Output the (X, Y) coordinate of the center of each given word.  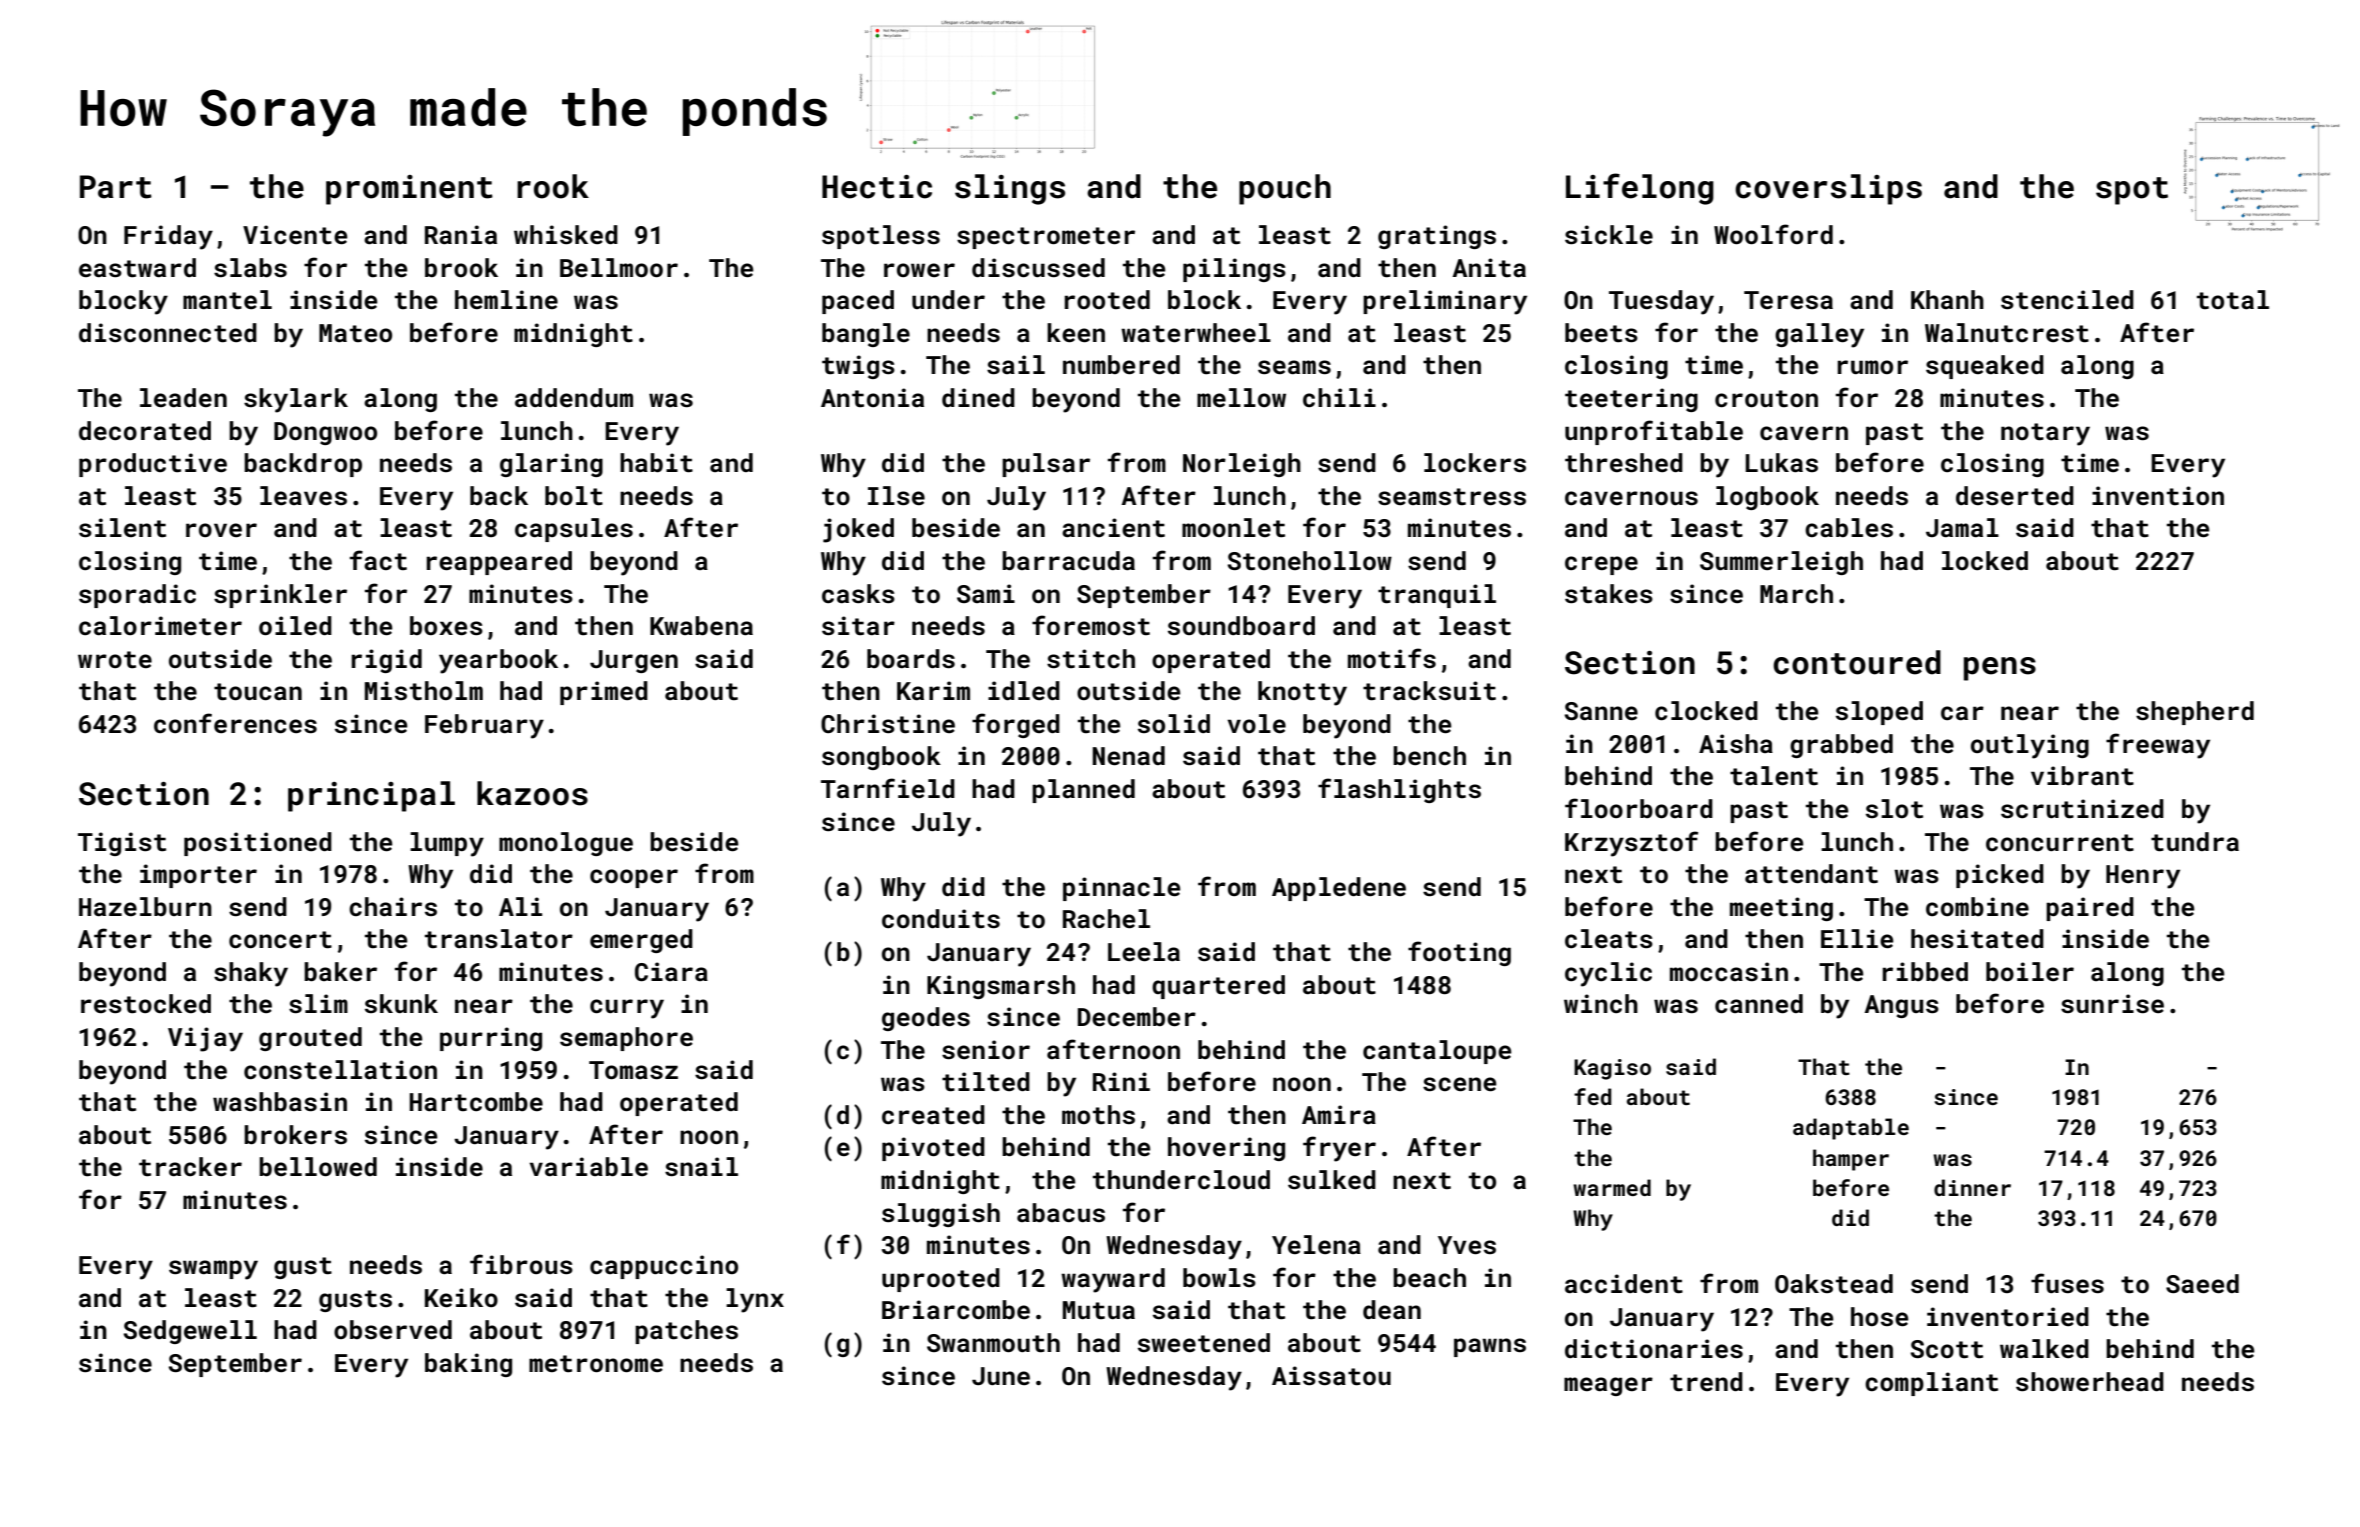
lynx (755, 1300)
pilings (1234, 270)
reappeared (499, 563)
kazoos (532, 793)
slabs (250, 268)
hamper (1851, 1160)
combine (1977, 907)
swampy (213, 1270)
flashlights (1399, 790)
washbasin (280, 1102)
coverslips (1828, 189)
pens (2000, 669)
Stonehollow (1310, 561)
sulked (1332, 1180)
